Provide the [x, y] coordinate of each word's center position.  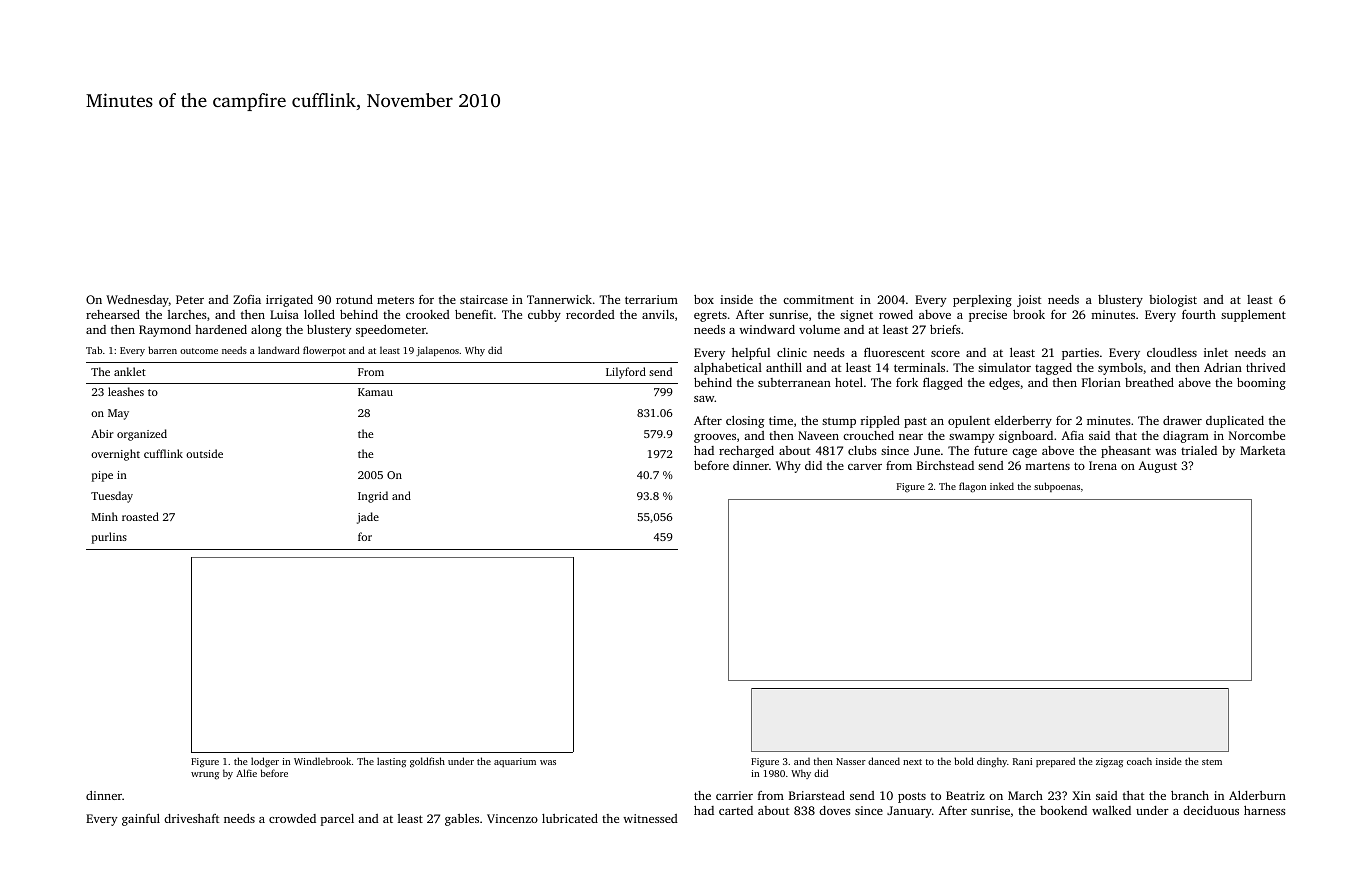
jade [368, 518]
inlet [1216, 352]
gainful [141, 820]
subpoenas [1057, 487]
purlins [109, 538]
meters [395, 300]
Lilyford [626, 373]
